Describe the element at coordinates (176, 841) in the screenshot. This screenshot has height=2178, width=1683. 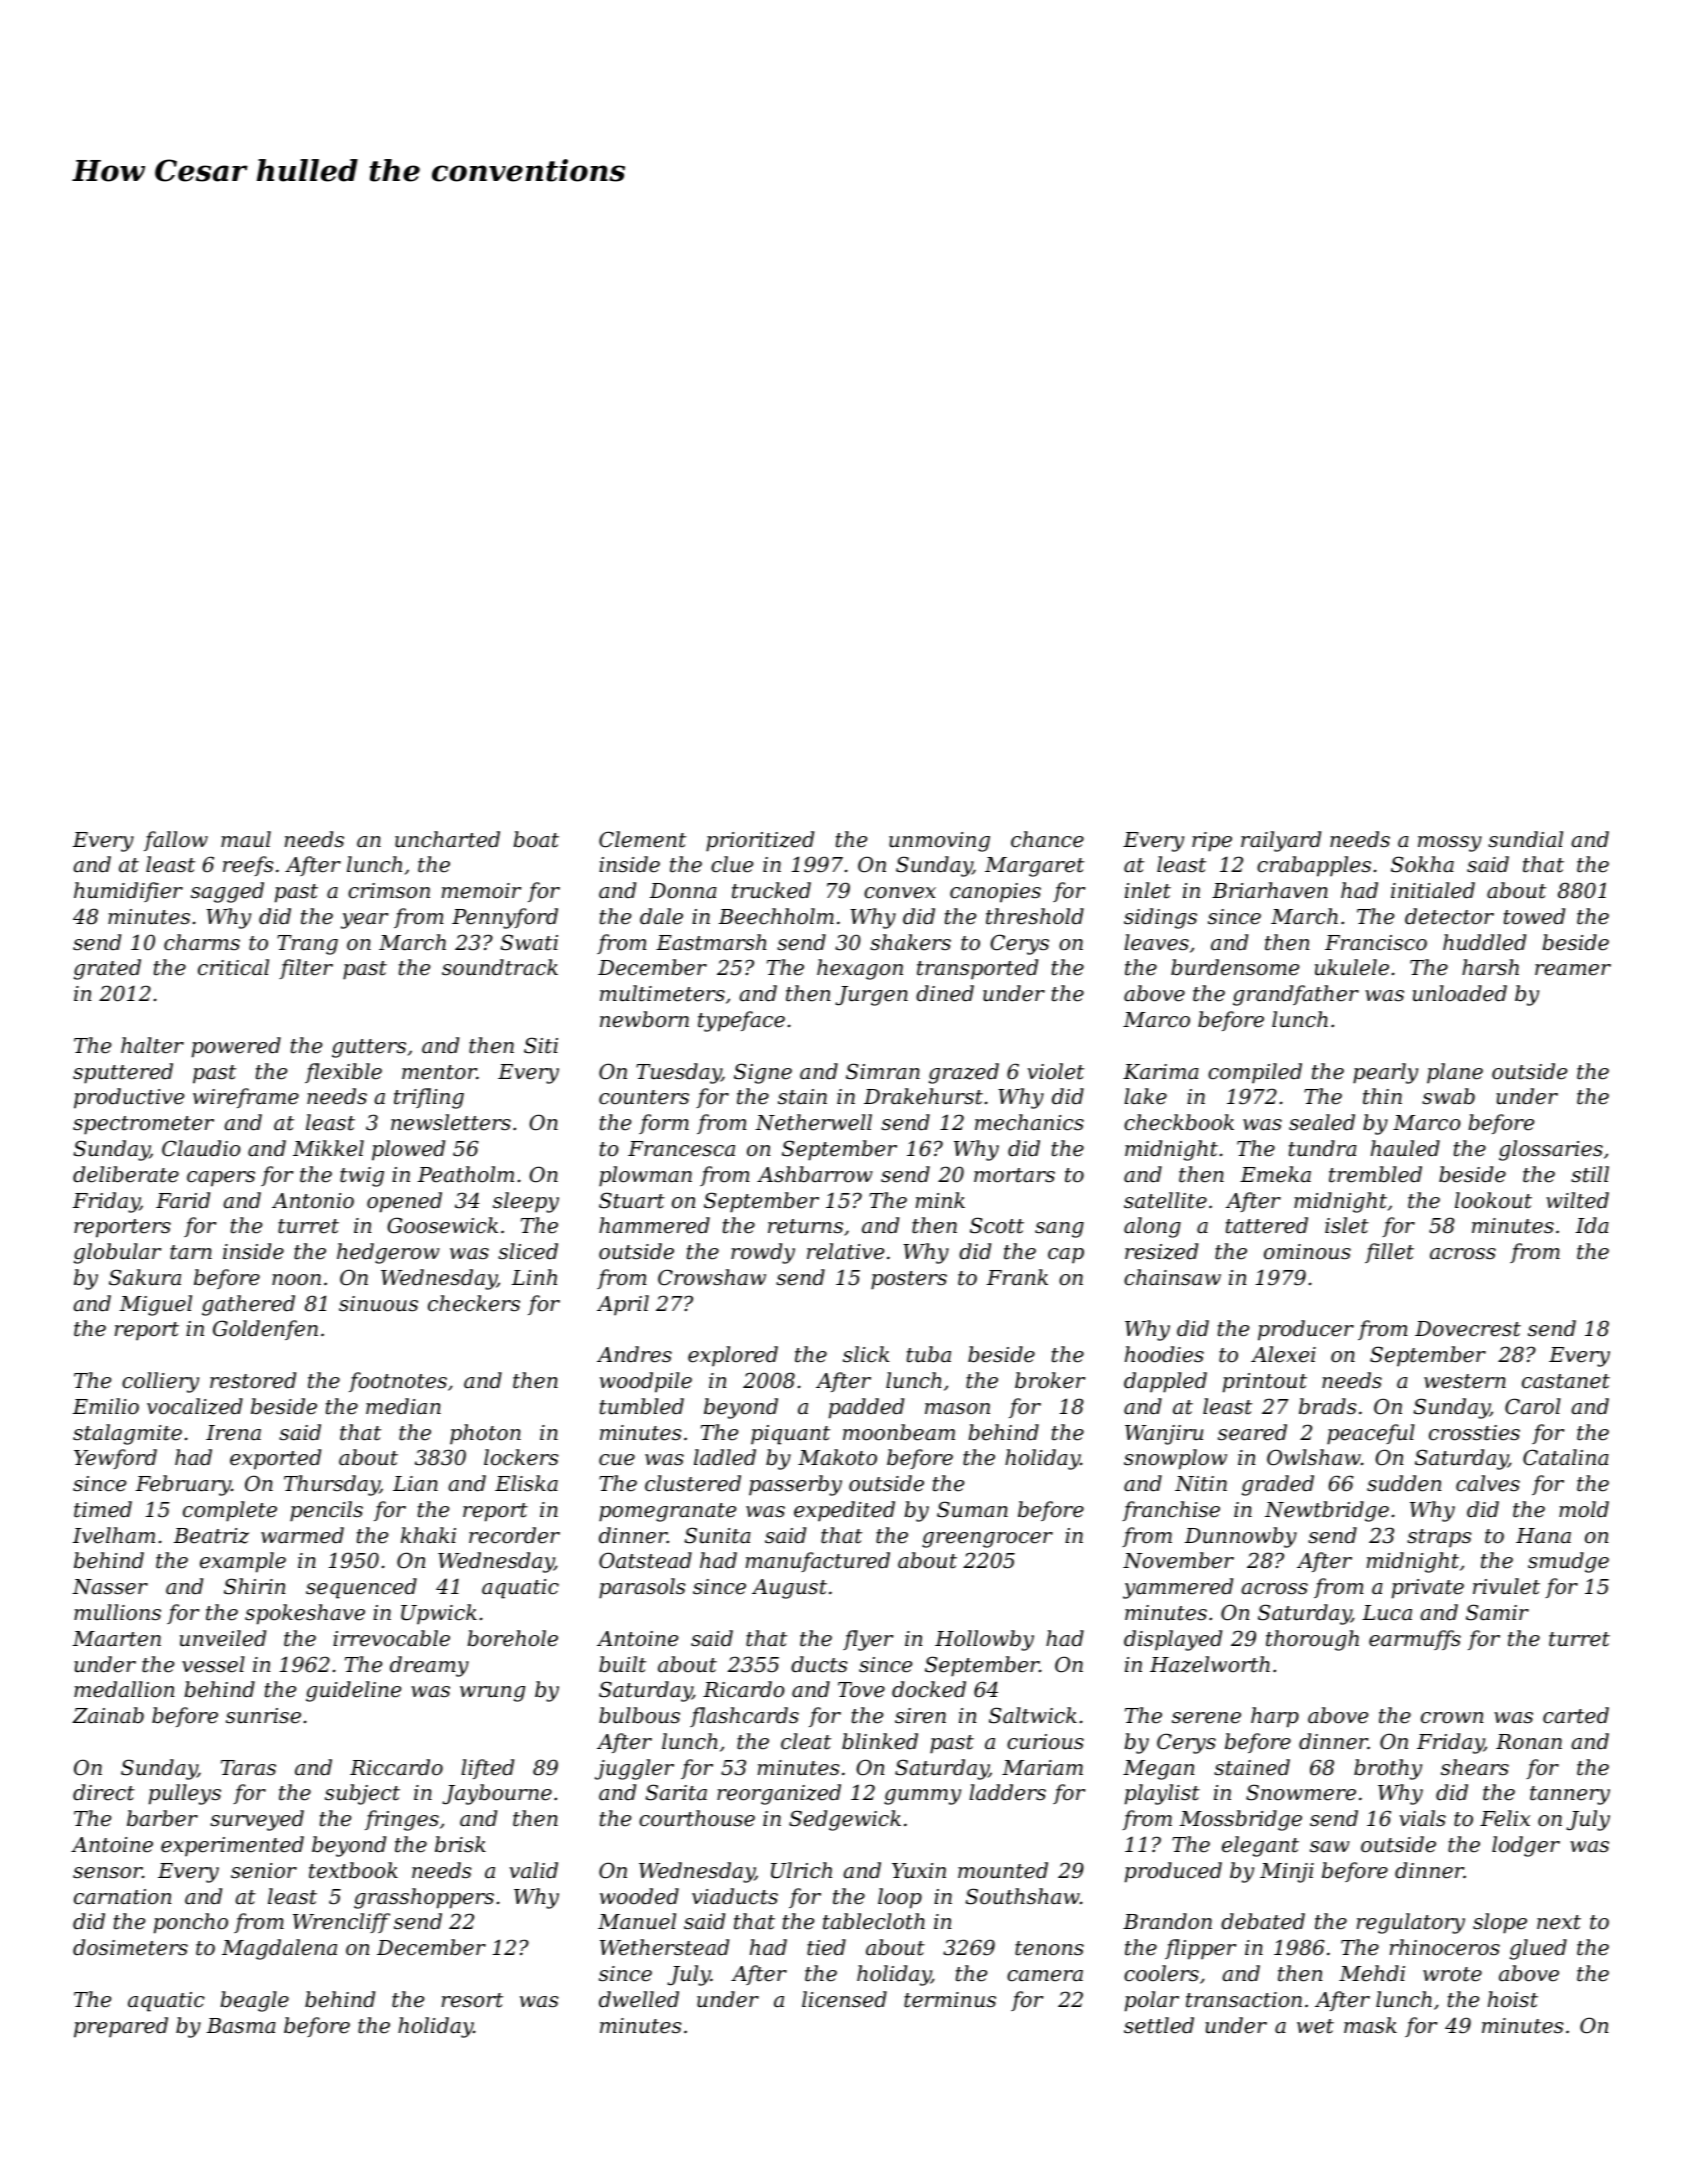
I see `fallow` at that location.
